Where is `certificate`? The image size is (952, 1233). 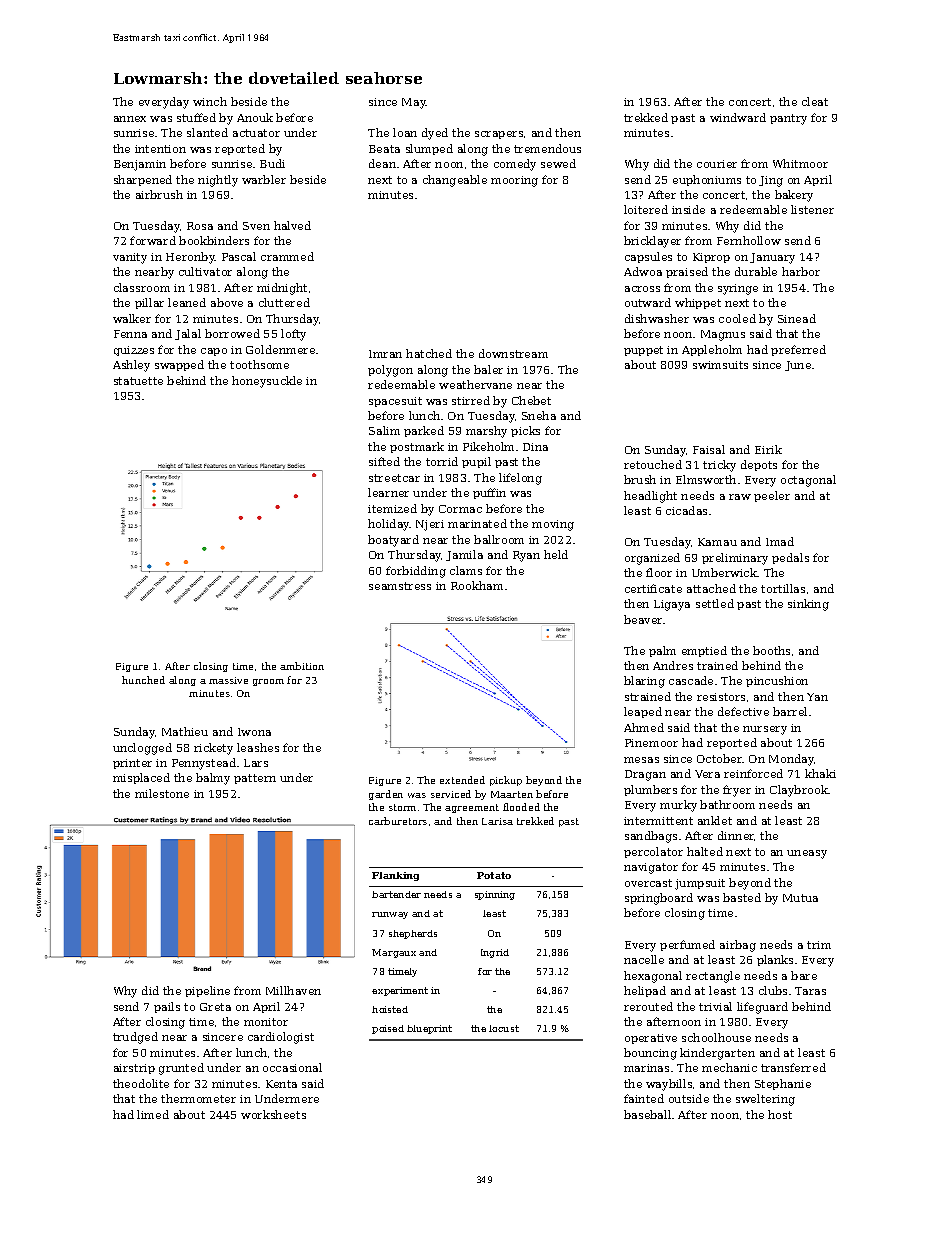
certificate is located at coordinates (653, 588).
